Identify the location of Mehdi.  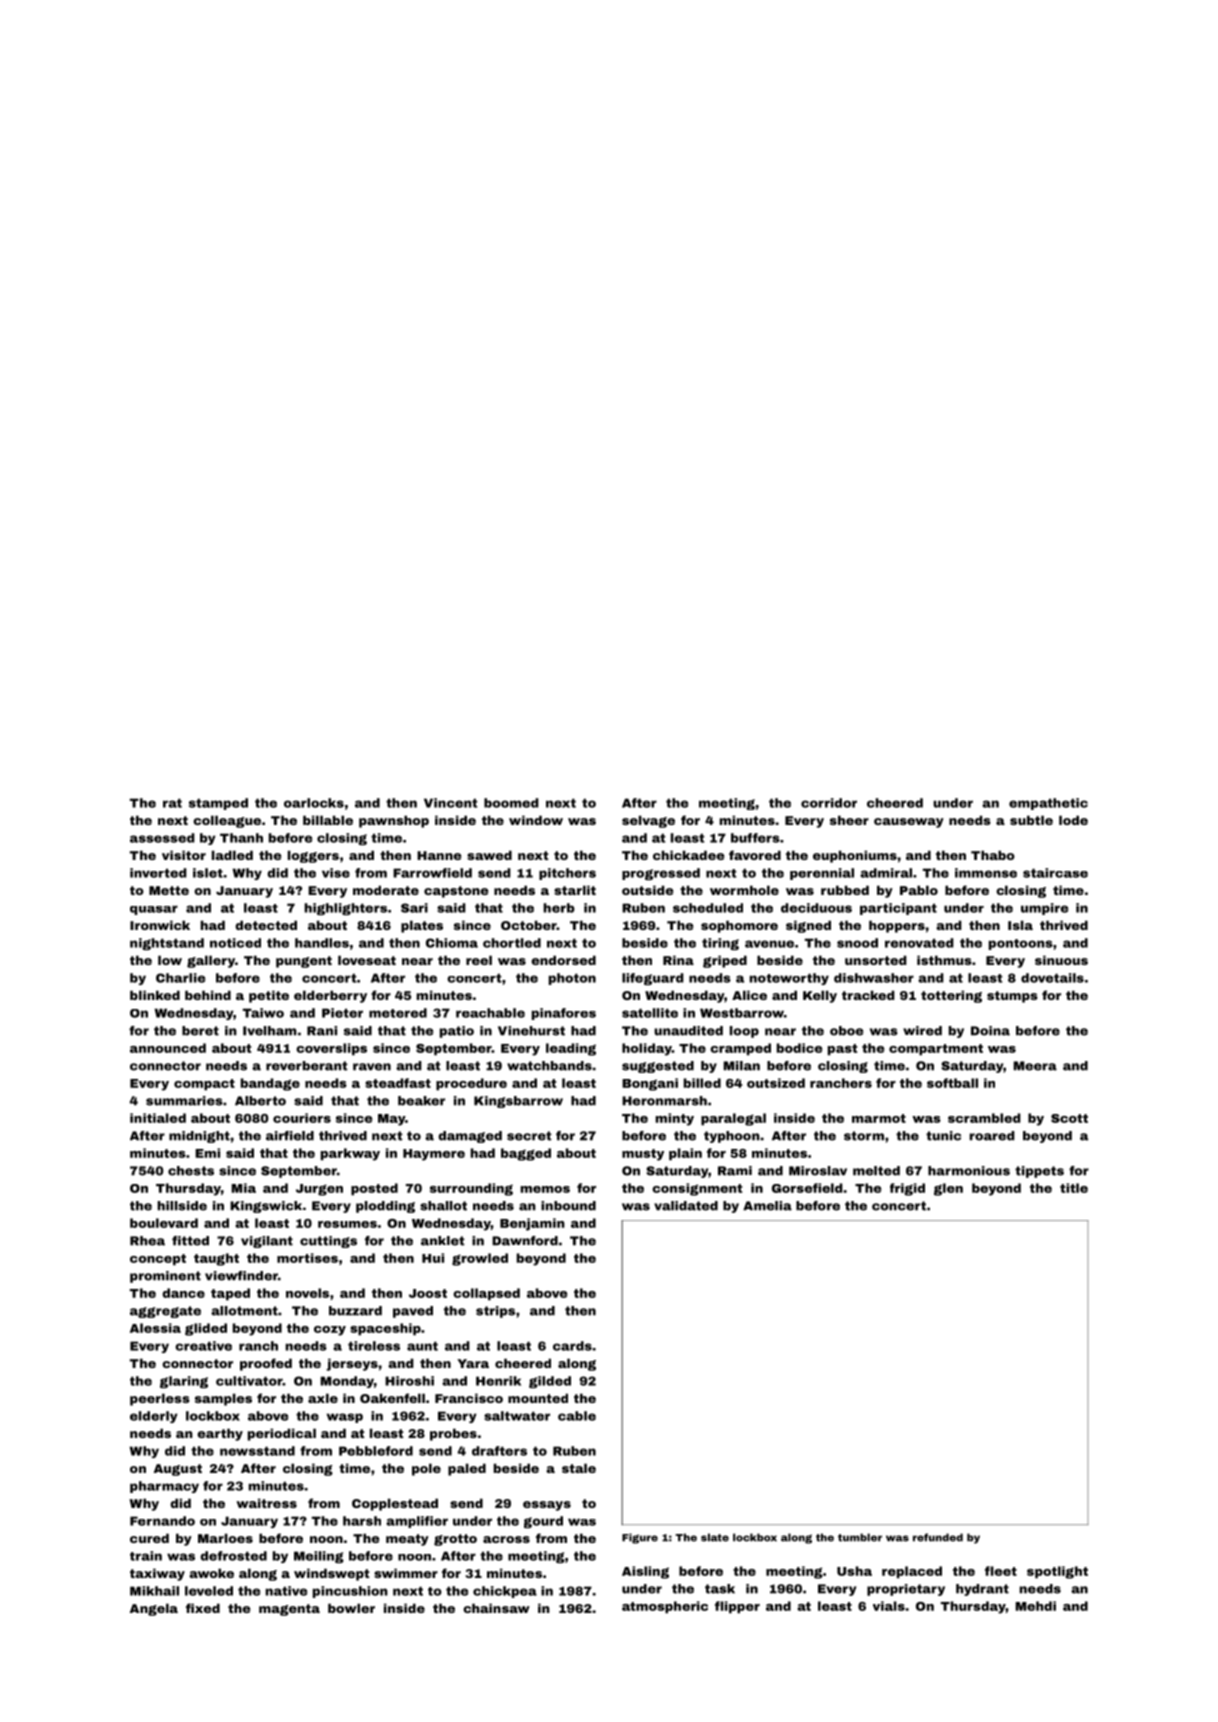
(1036, 1606).
